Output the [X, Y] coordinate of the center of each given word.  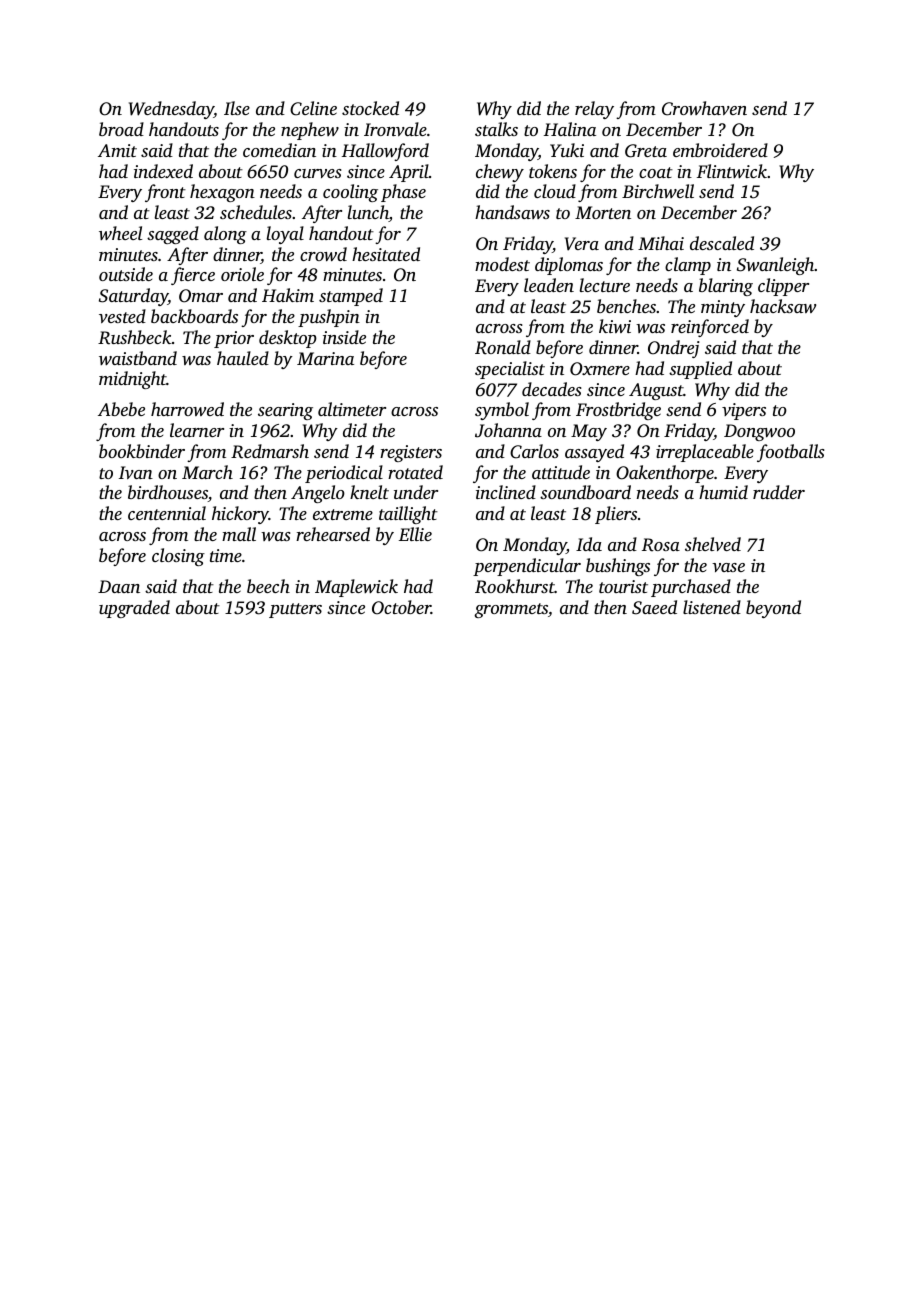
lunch [368, 213]
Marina [325, 358]
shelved [713, 544]
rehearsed [333, 534]
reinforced [710, 328]
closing [178, 557]
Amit [117, 150]
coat [656, 172]
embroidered [720, 150]
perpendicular [527, 567]
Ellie [415, 534]
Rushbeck [135, 337]
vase [728, 567]
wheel [120, 233]
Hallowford [385, 152]
